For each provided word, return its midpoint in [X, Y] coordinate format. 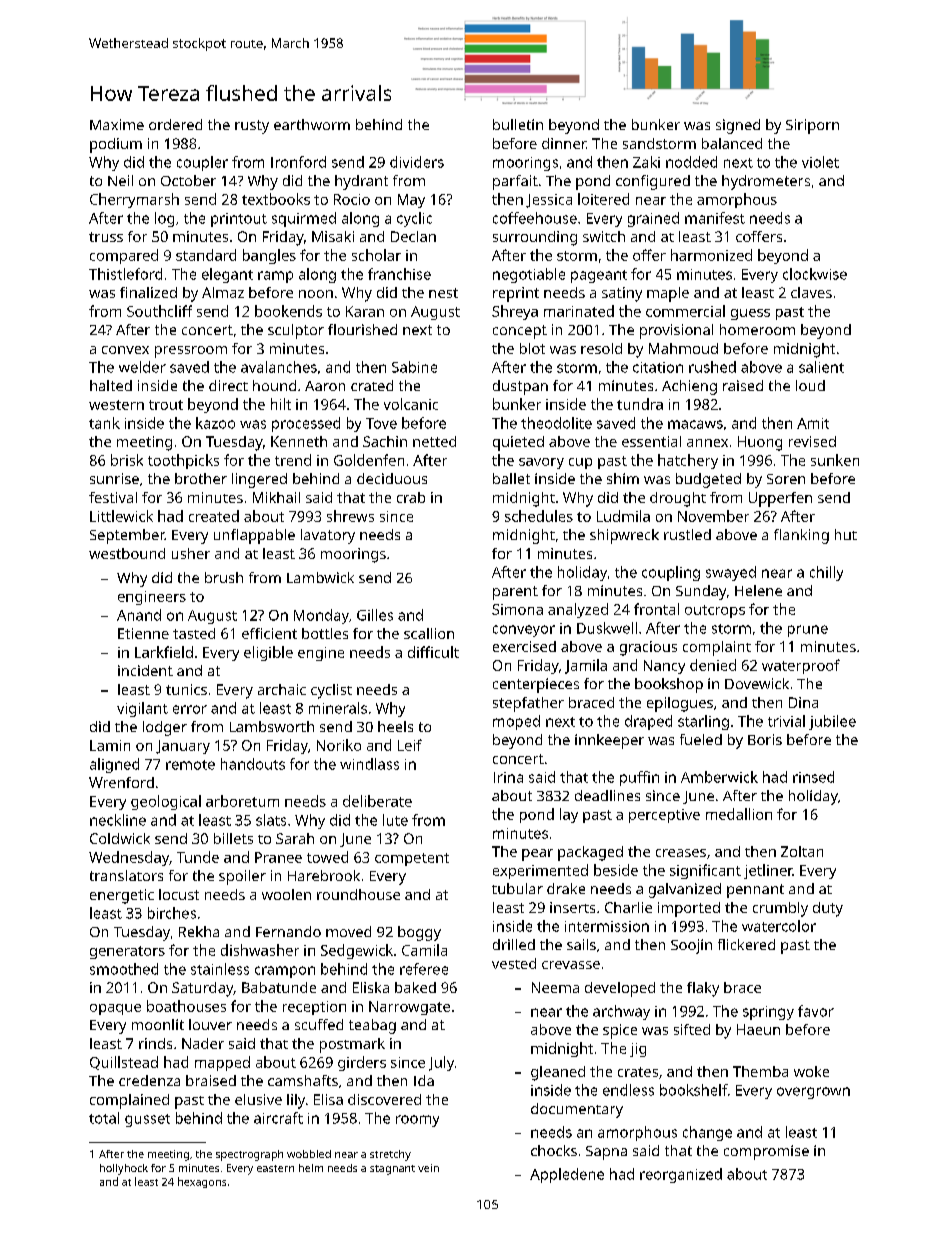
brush [224, 577]
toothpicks [183, 461]
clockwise [815, 274]
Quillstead [124, 1063]
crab [411, 497]
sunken [835, 460]
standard [206, 255]
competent [412, 859]
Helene [758, 590]
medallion [739, 814]
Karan [365, 311]
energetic [122, 896]
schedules [539, 516]
